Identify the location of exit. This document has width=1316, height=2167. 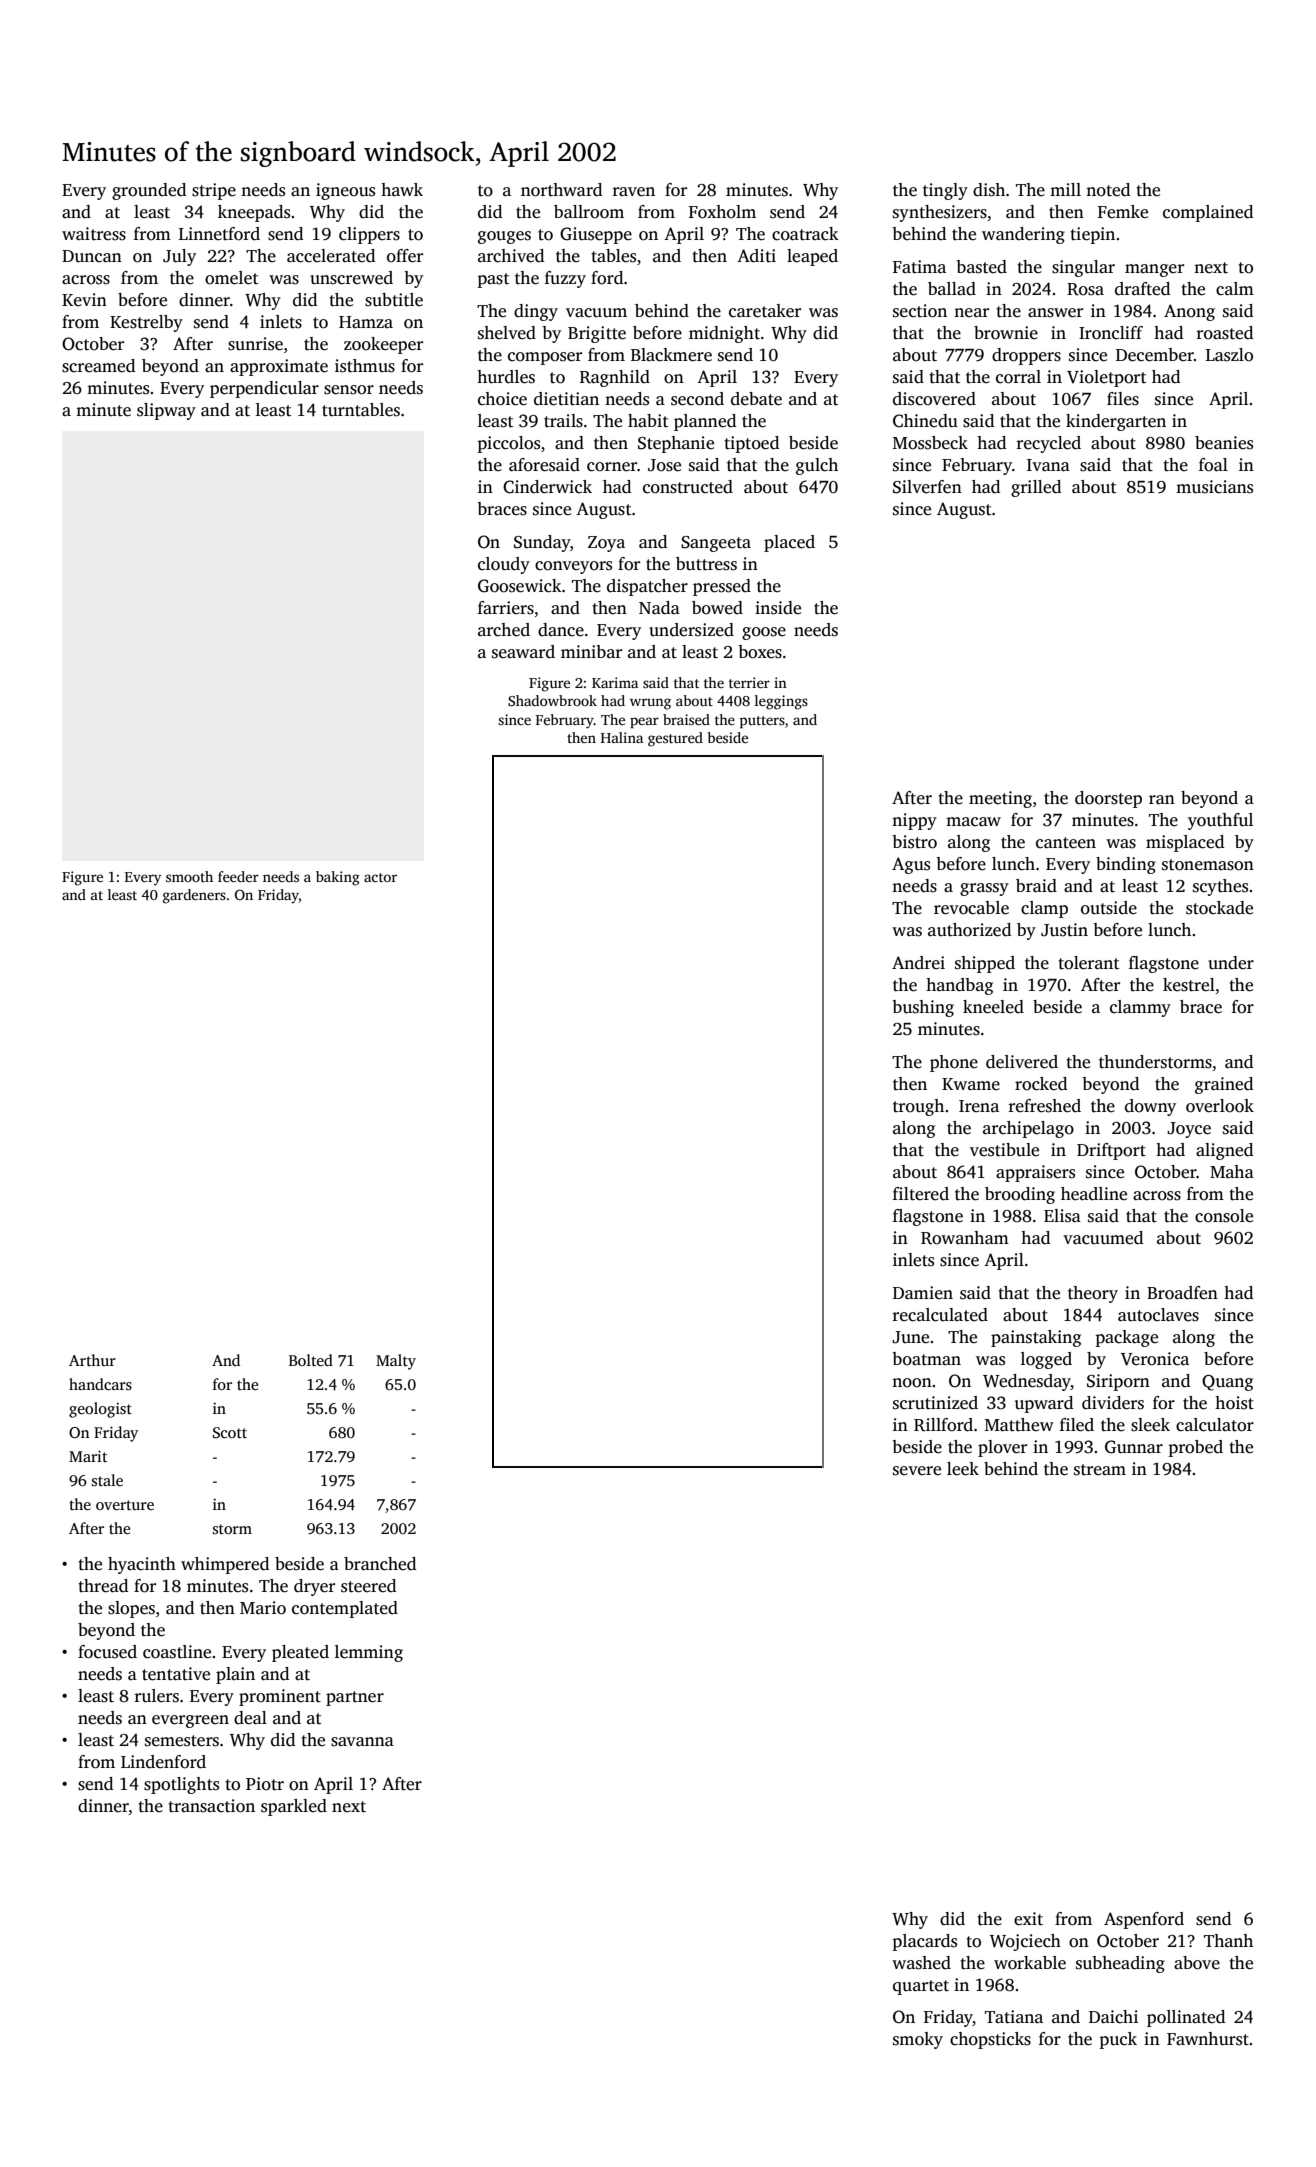
(1028, 1919).
